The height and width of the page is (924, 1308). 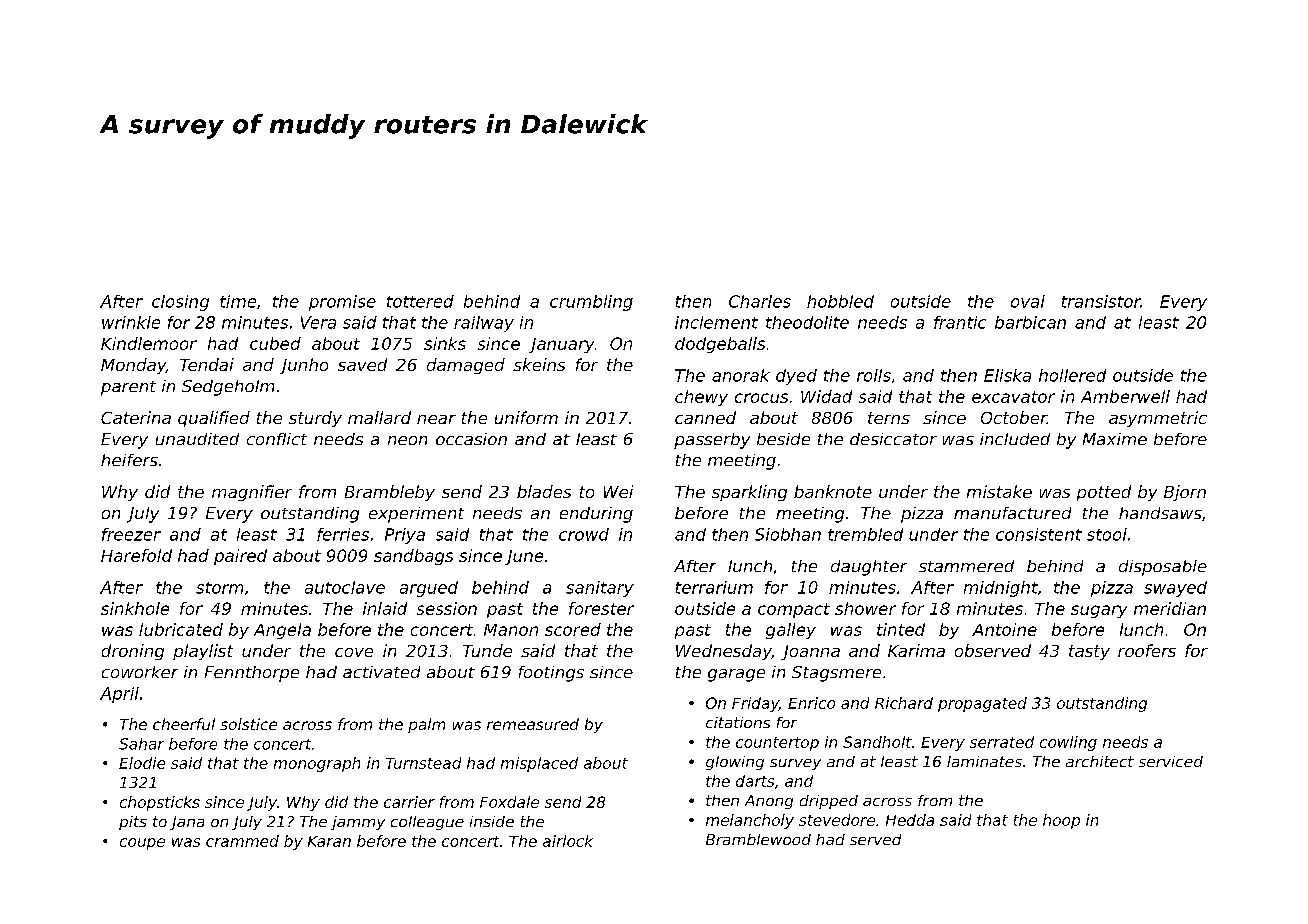 What do you see at coordinates (1175, 589) in the page?
I see `swayed` at bounding box center [1175, 589].
